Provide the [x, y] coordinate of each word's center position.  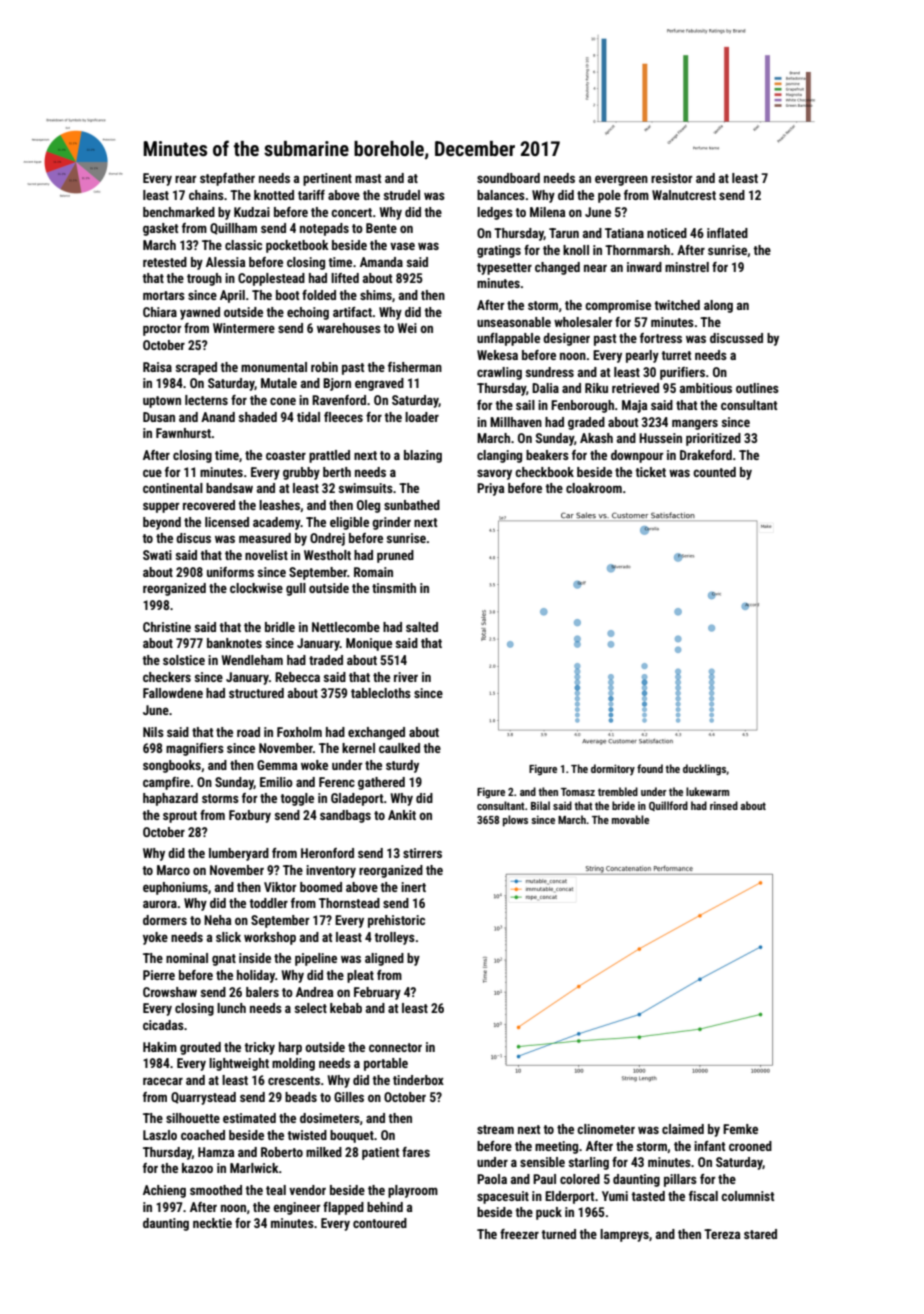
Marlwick [254, 1168]
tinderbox [418, 1080]
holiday [256, 976]
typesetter [504, 269]
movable [630, 819]
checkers [167, 677]
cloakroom [594, 488]
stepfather [227, 179]
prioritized [713, 439]
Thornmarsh [637, 250]
